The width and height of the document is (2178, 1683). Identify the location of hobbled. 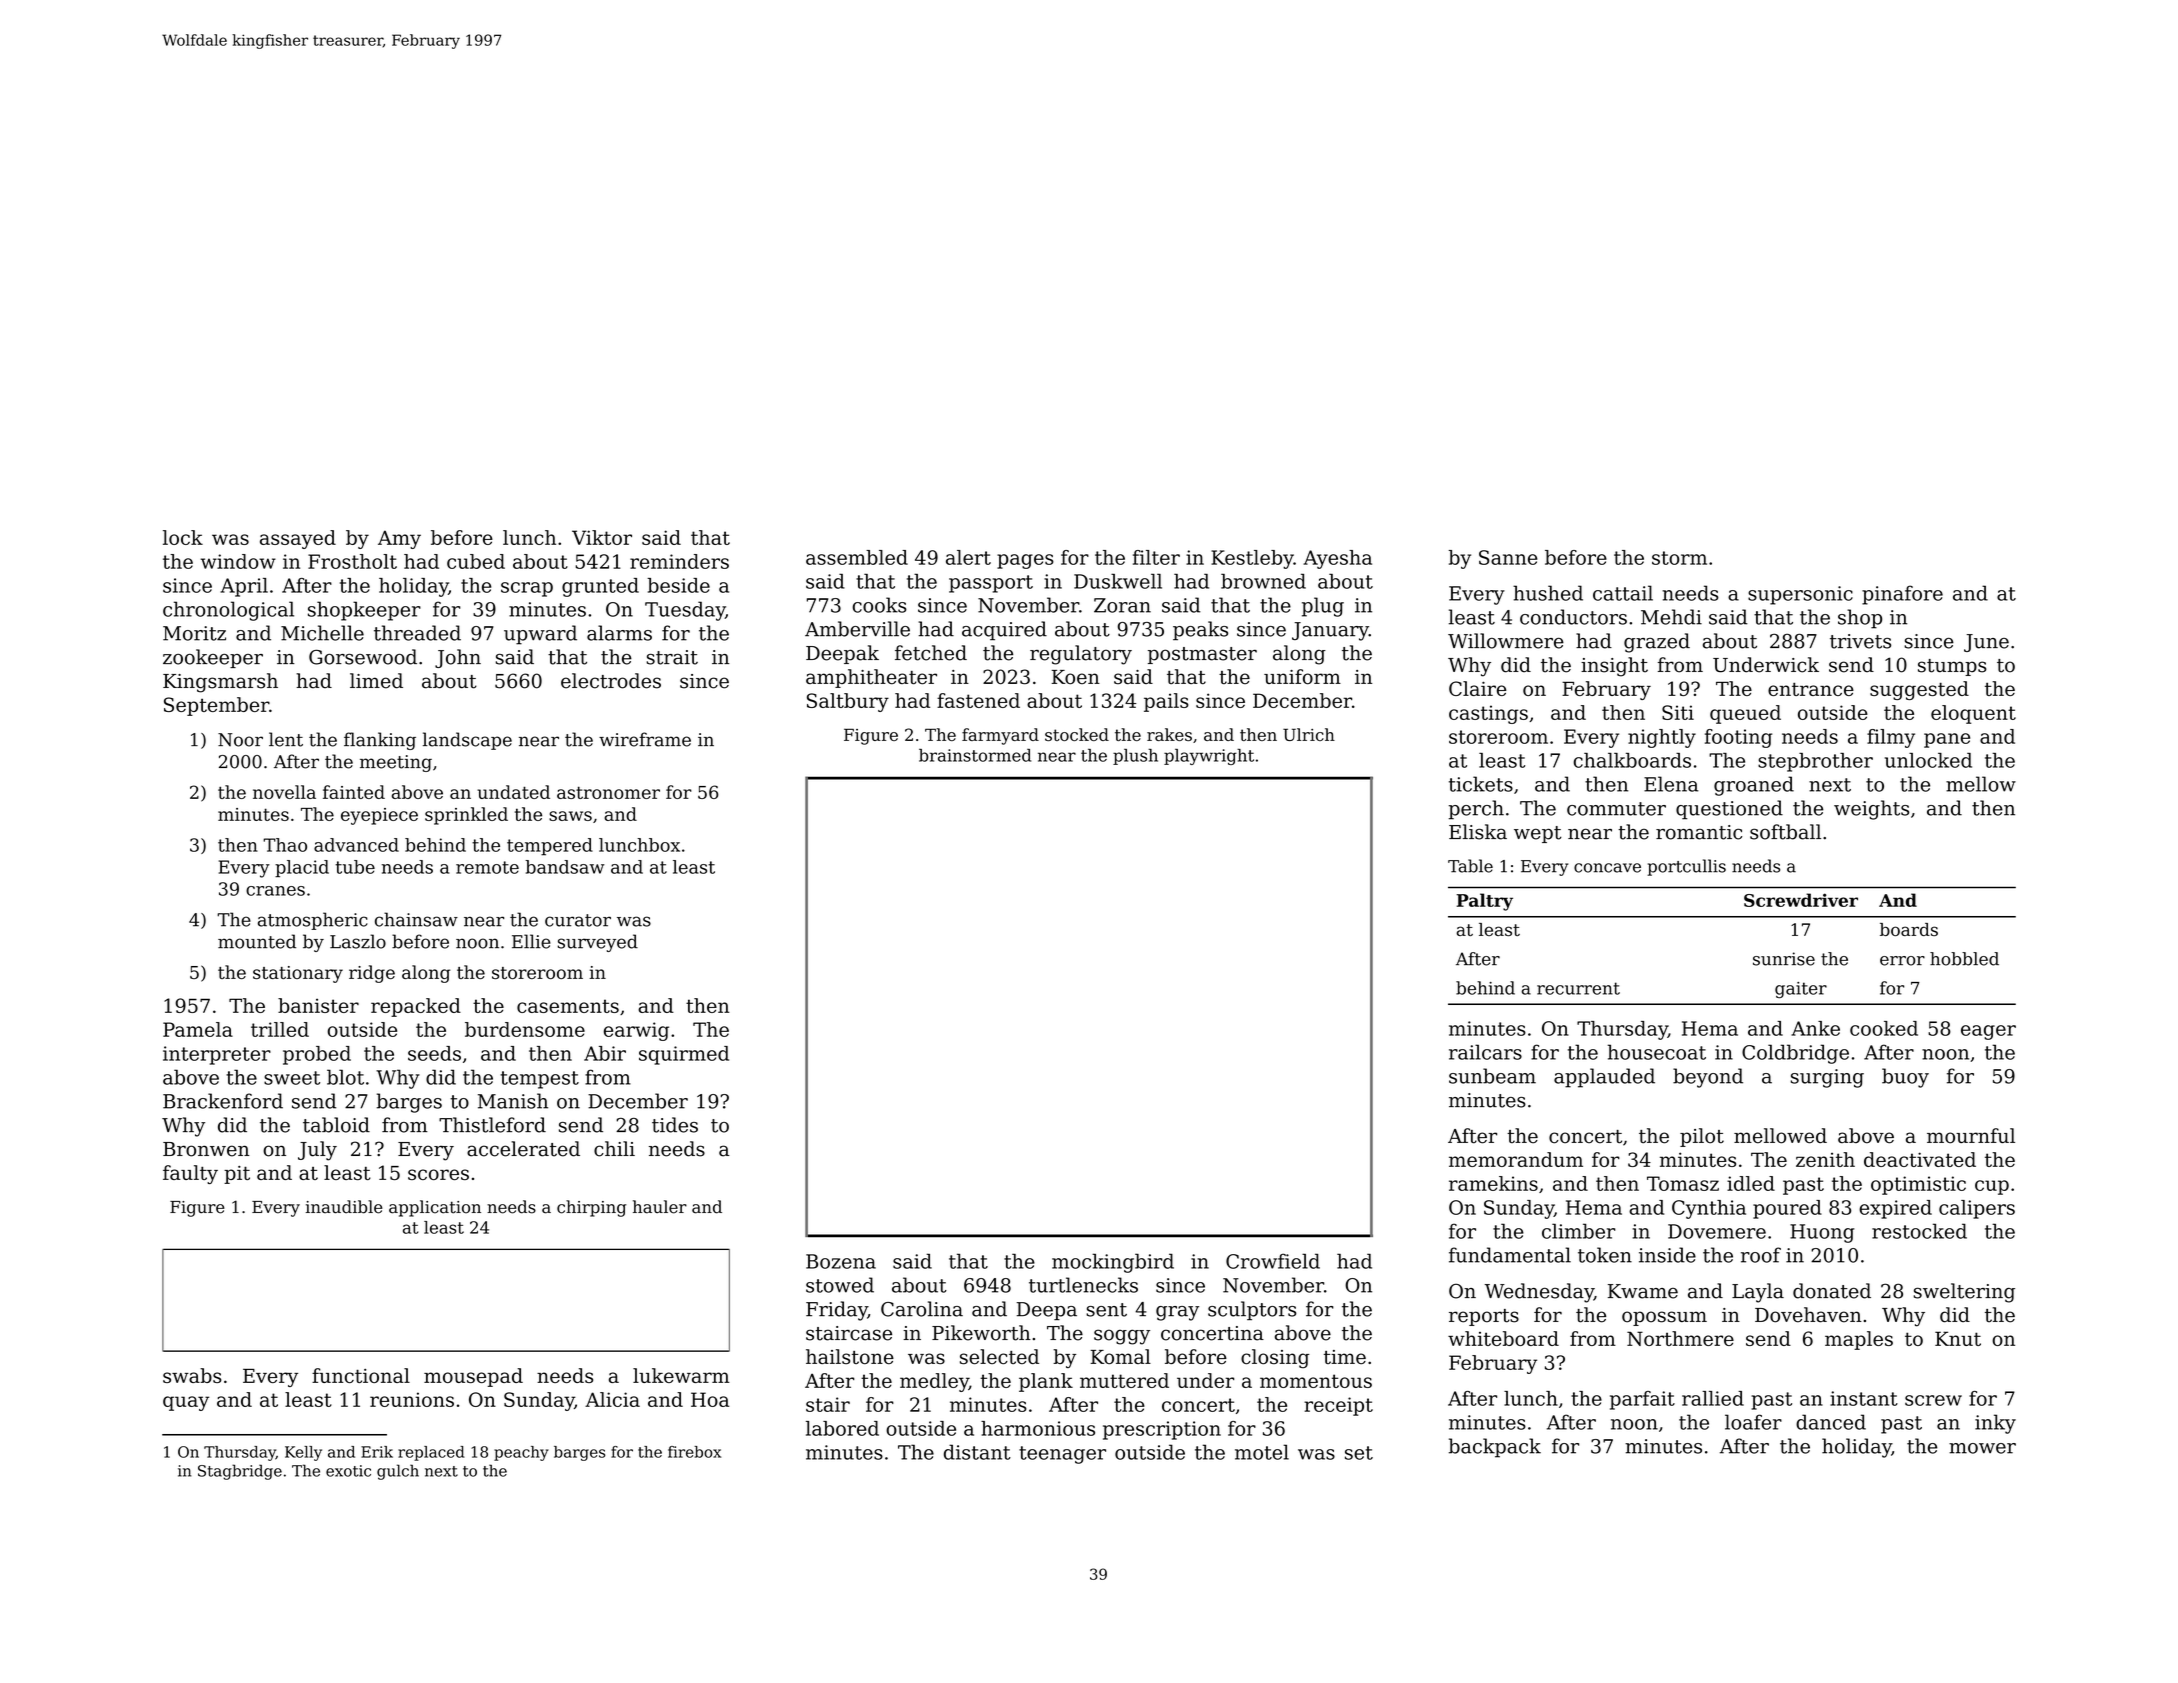
(1964, 959).
